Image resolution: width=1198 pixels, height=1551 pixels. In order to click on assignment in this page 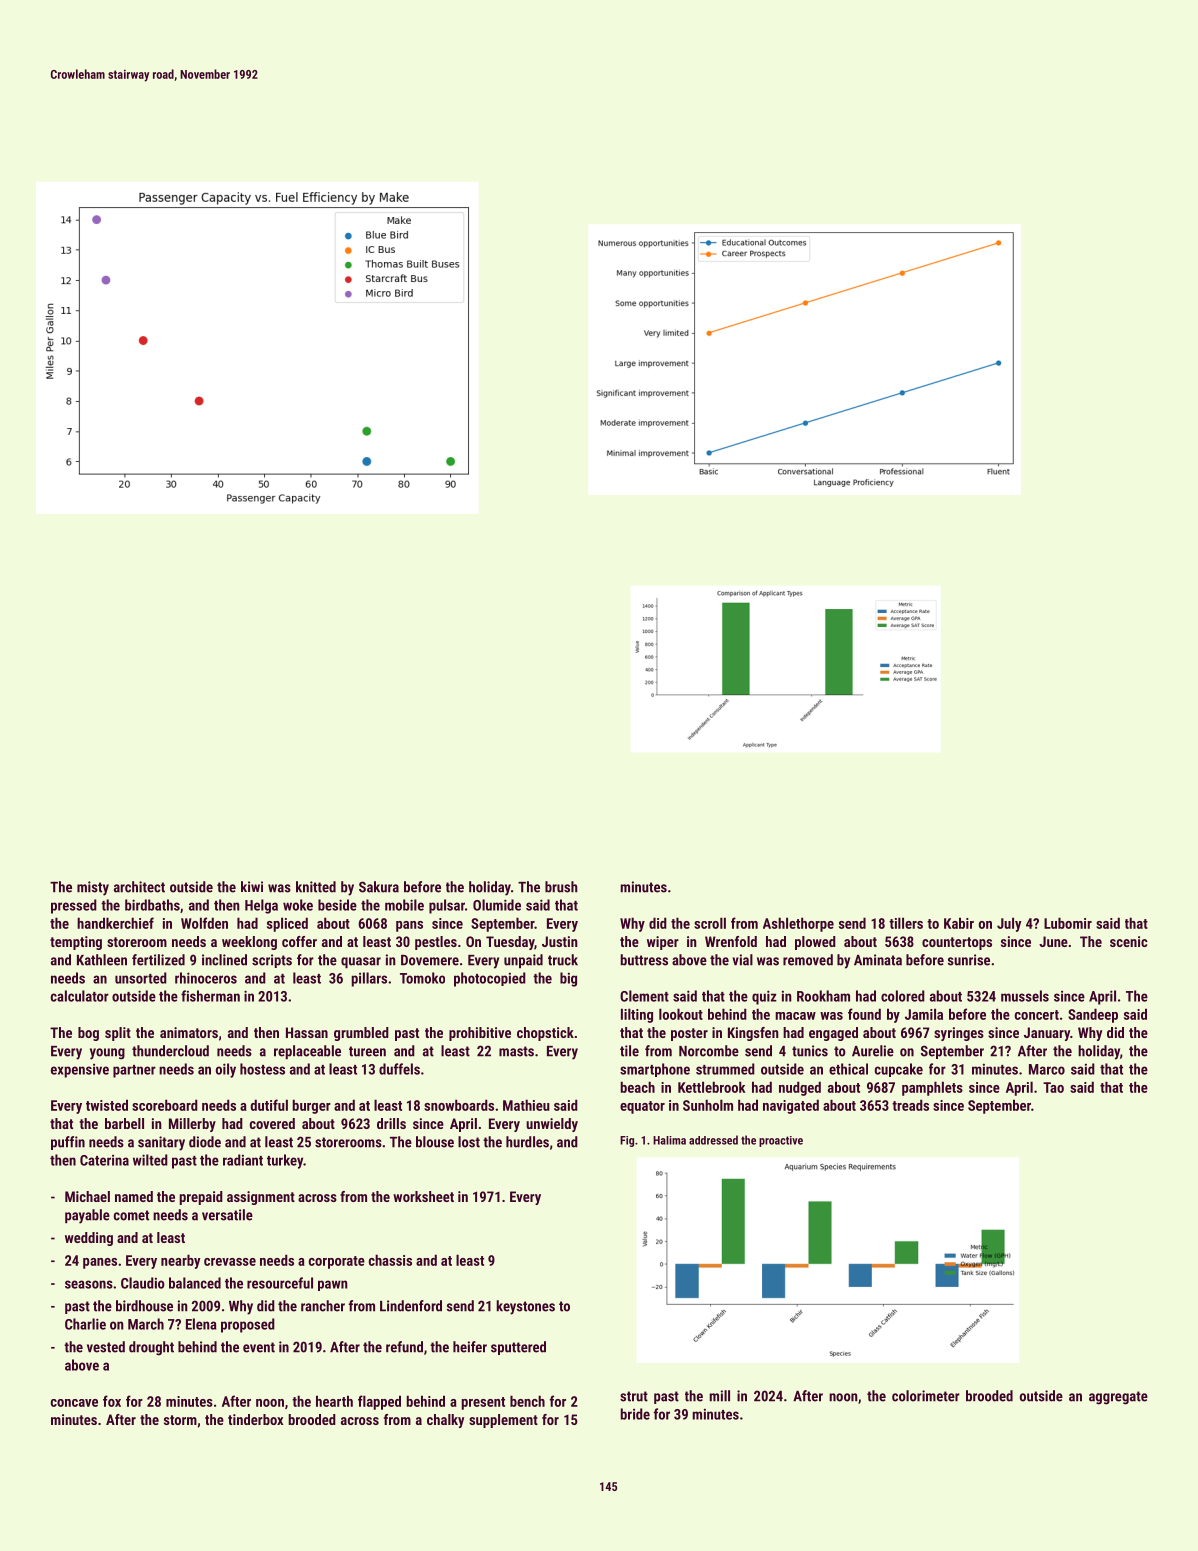, I will do `click(261, 1198)`.
